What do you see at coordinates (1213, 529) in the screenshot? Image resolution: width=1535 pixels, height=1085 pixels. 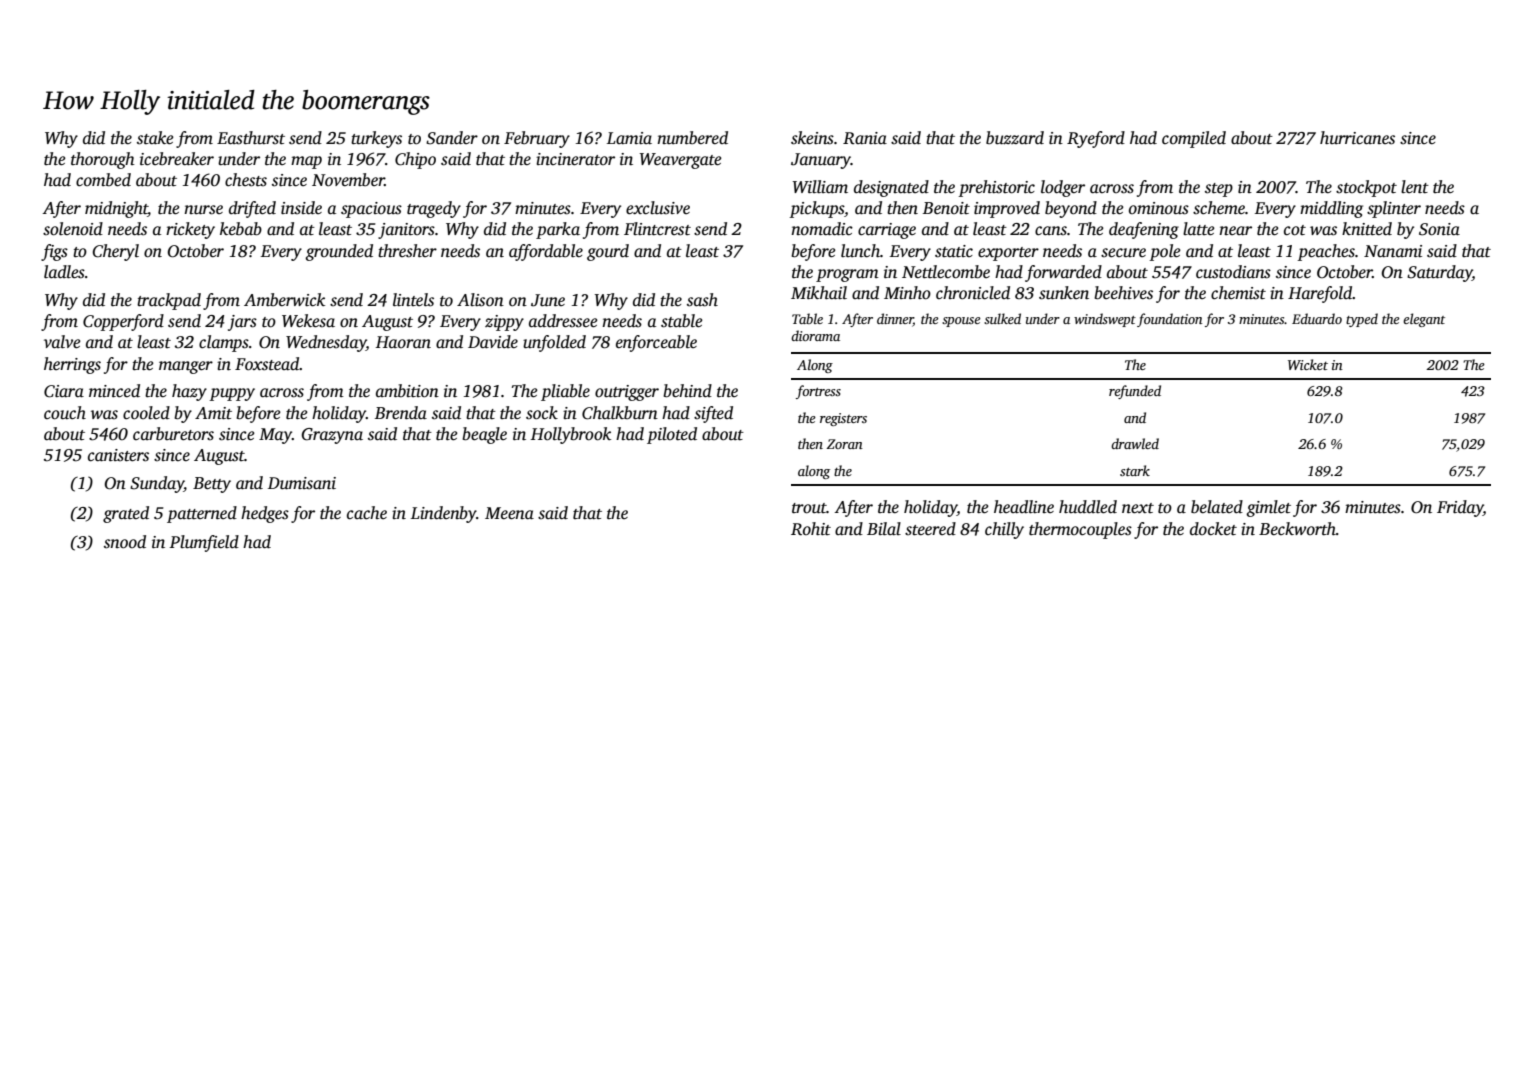 I see `docket` at bounding box center [1213, 529].
